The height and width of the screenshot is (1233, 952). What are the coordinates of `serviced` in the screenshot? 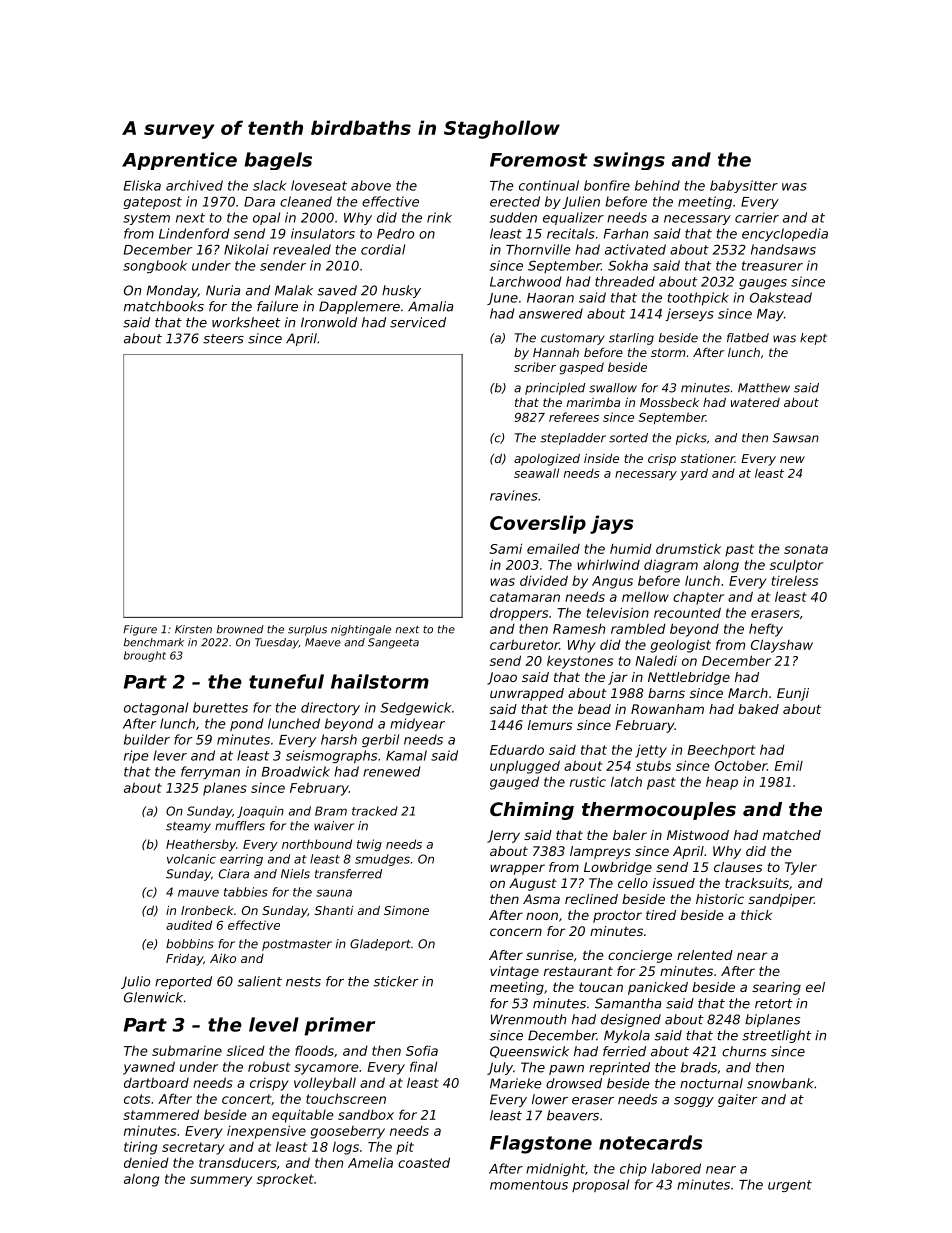 It's located at (418, 322).
